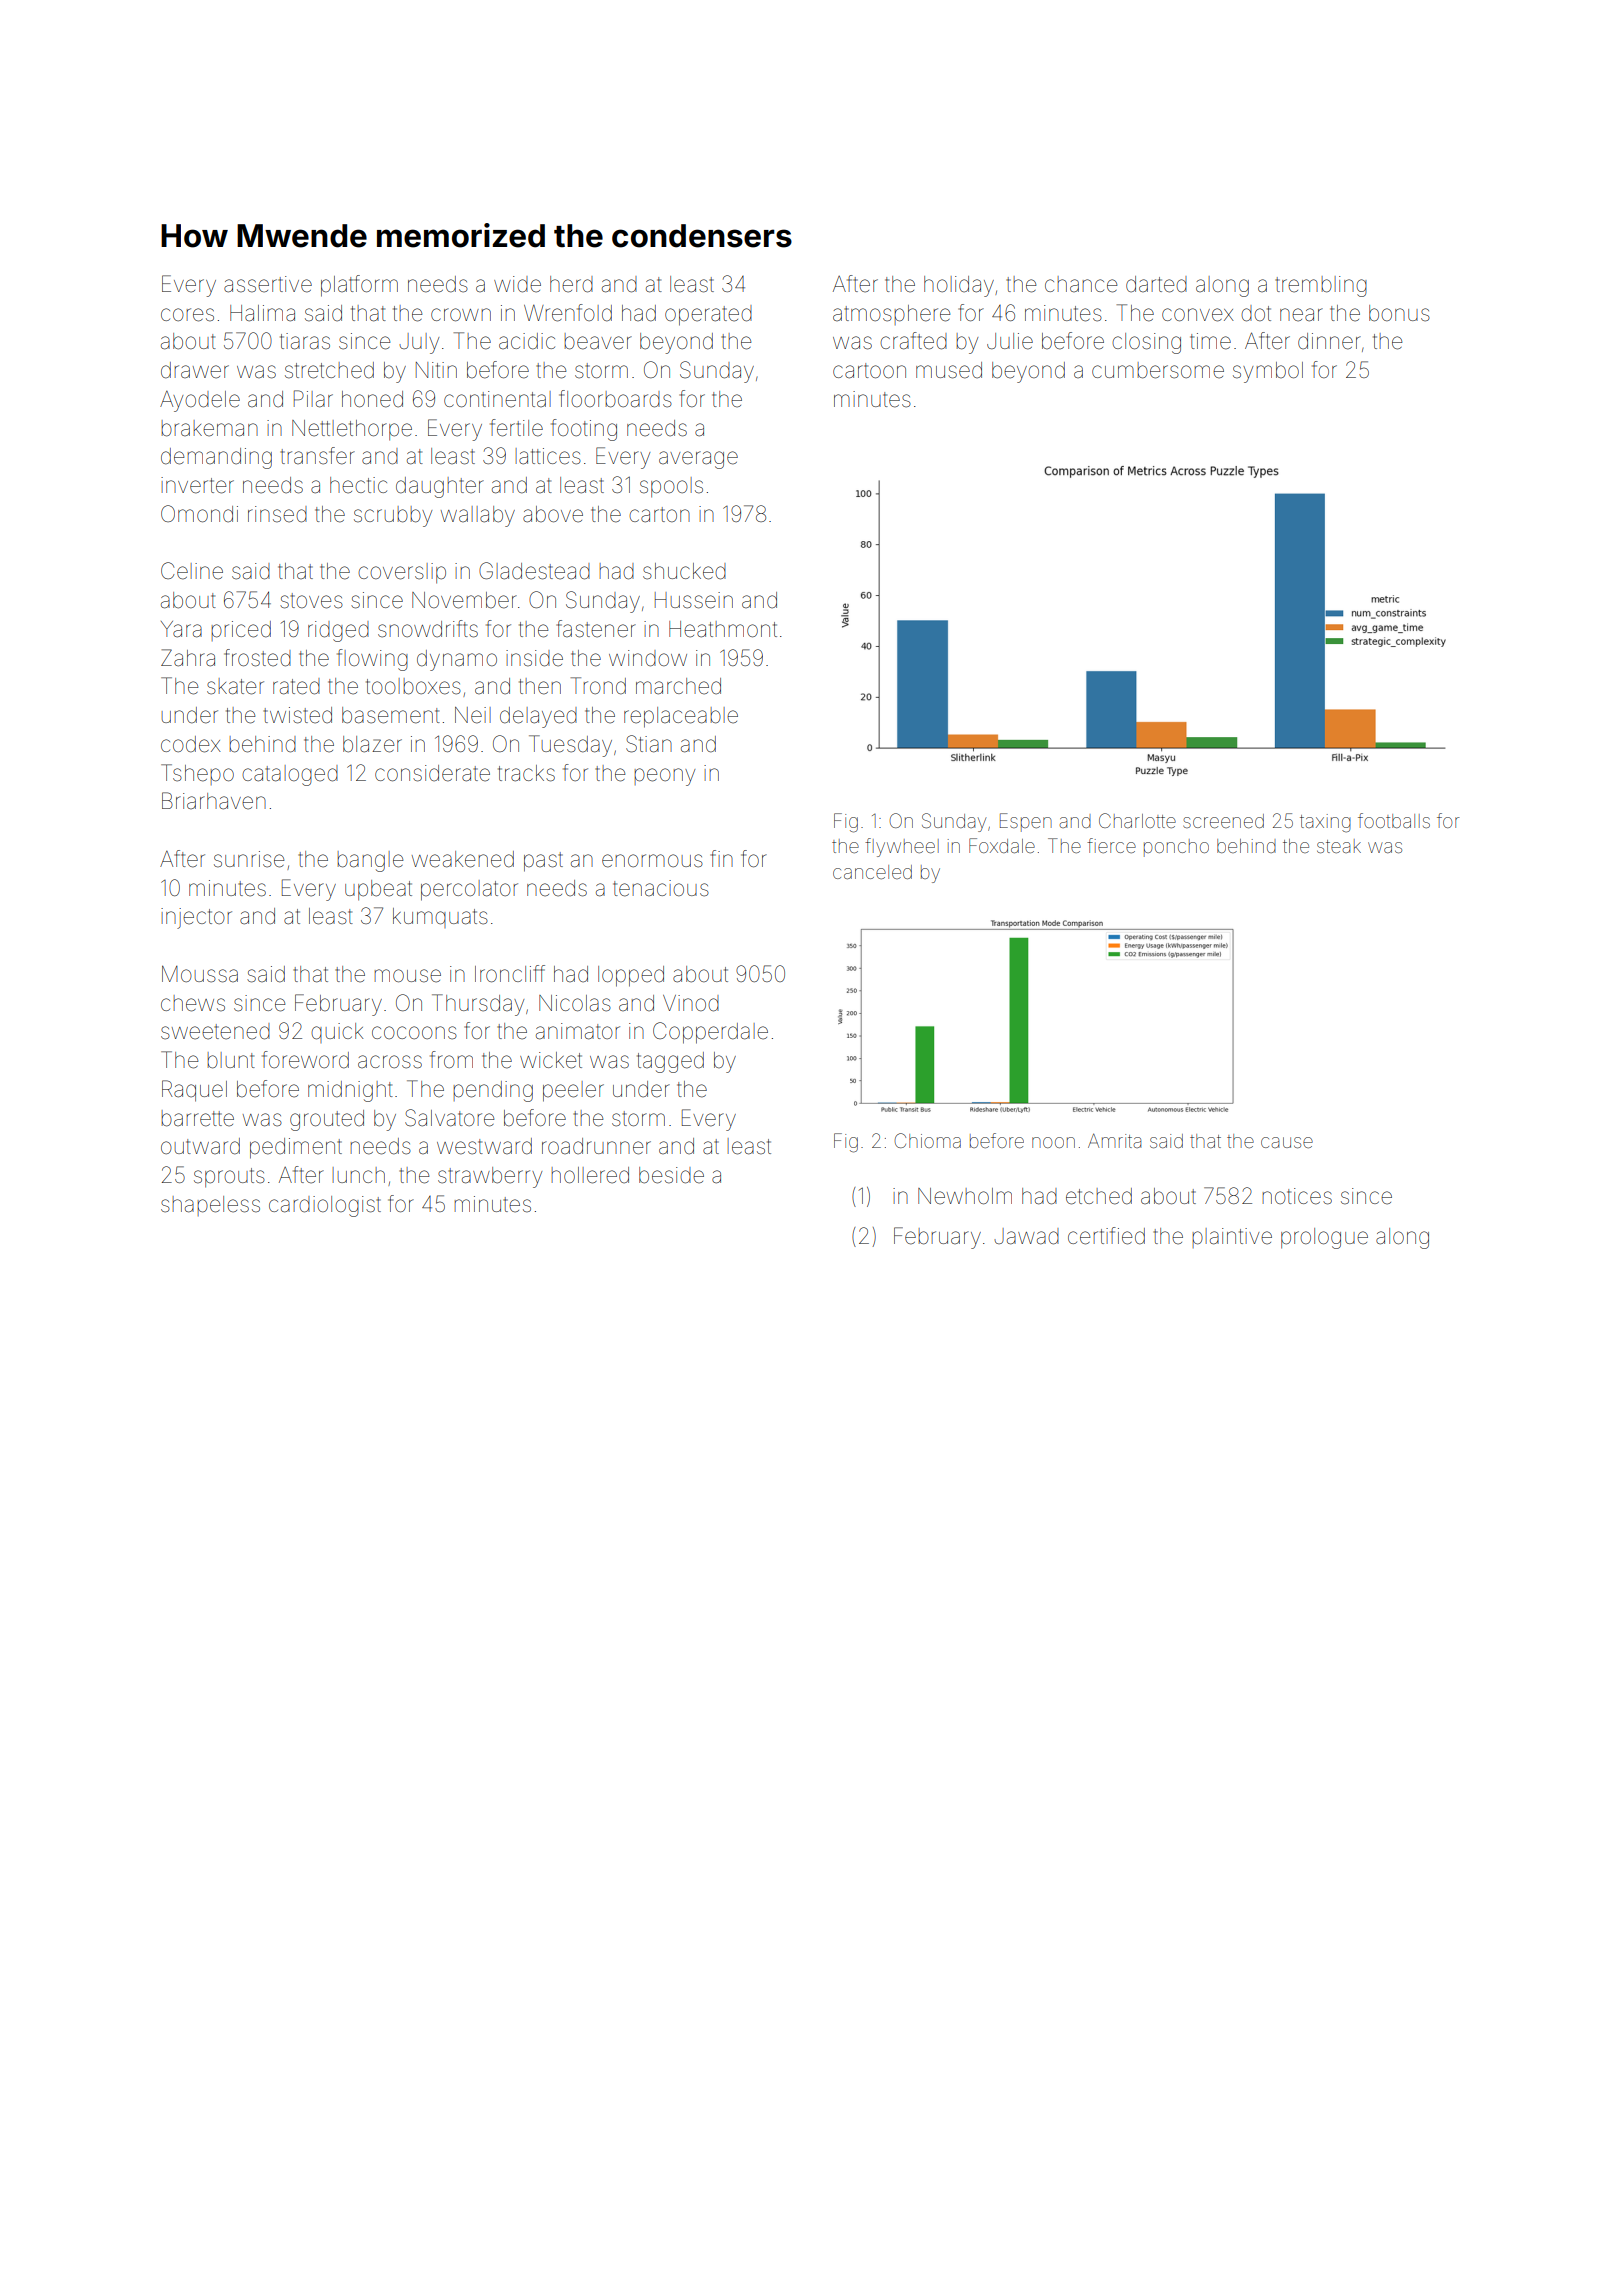 This screenshot has height=2292, width=1620. Describe the element at coordinates (235, 686) in the screenshot. I see `skater` at that location.
